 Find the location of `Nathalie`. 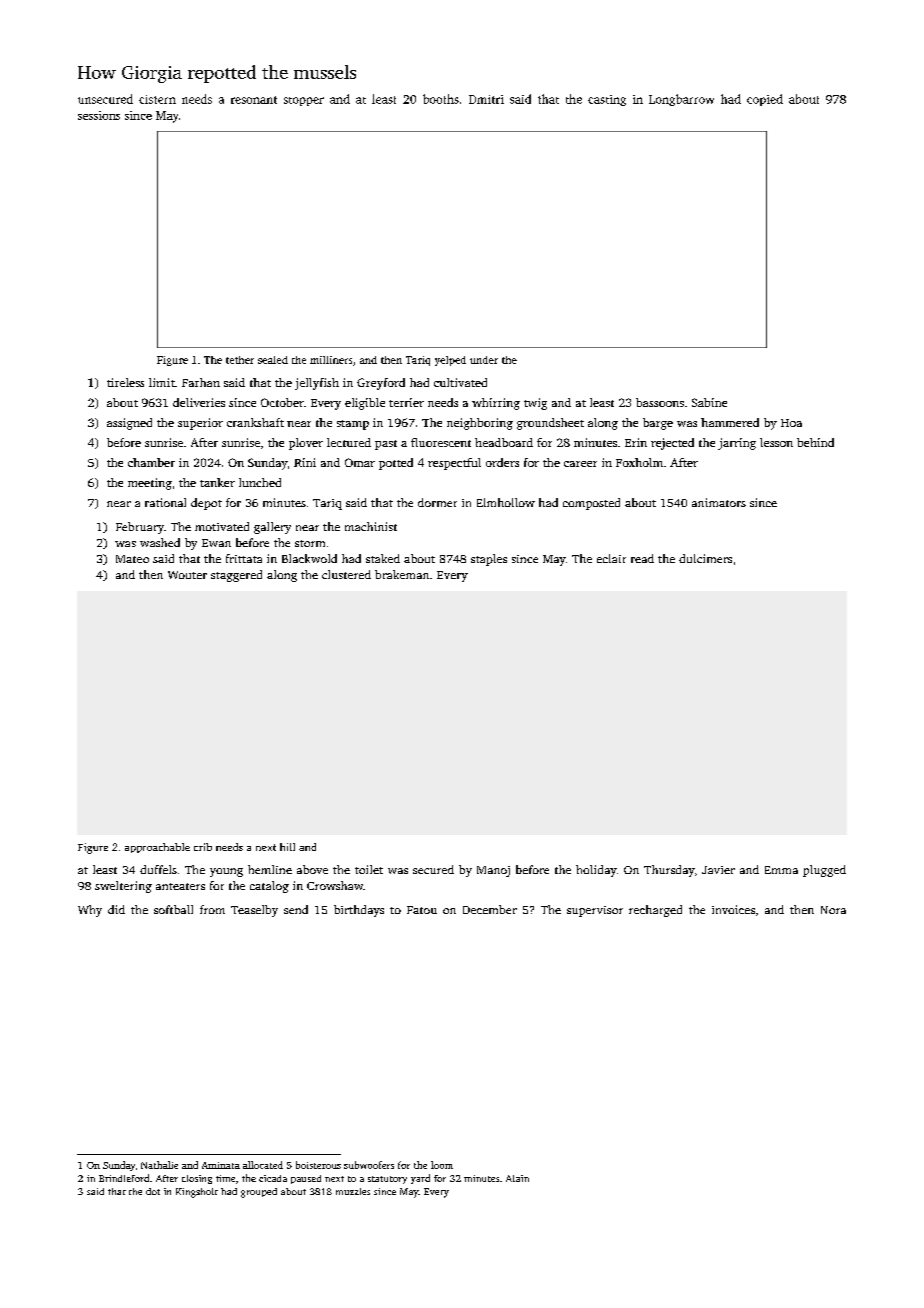

Nathalie is located at coordinates (159, 1165).
